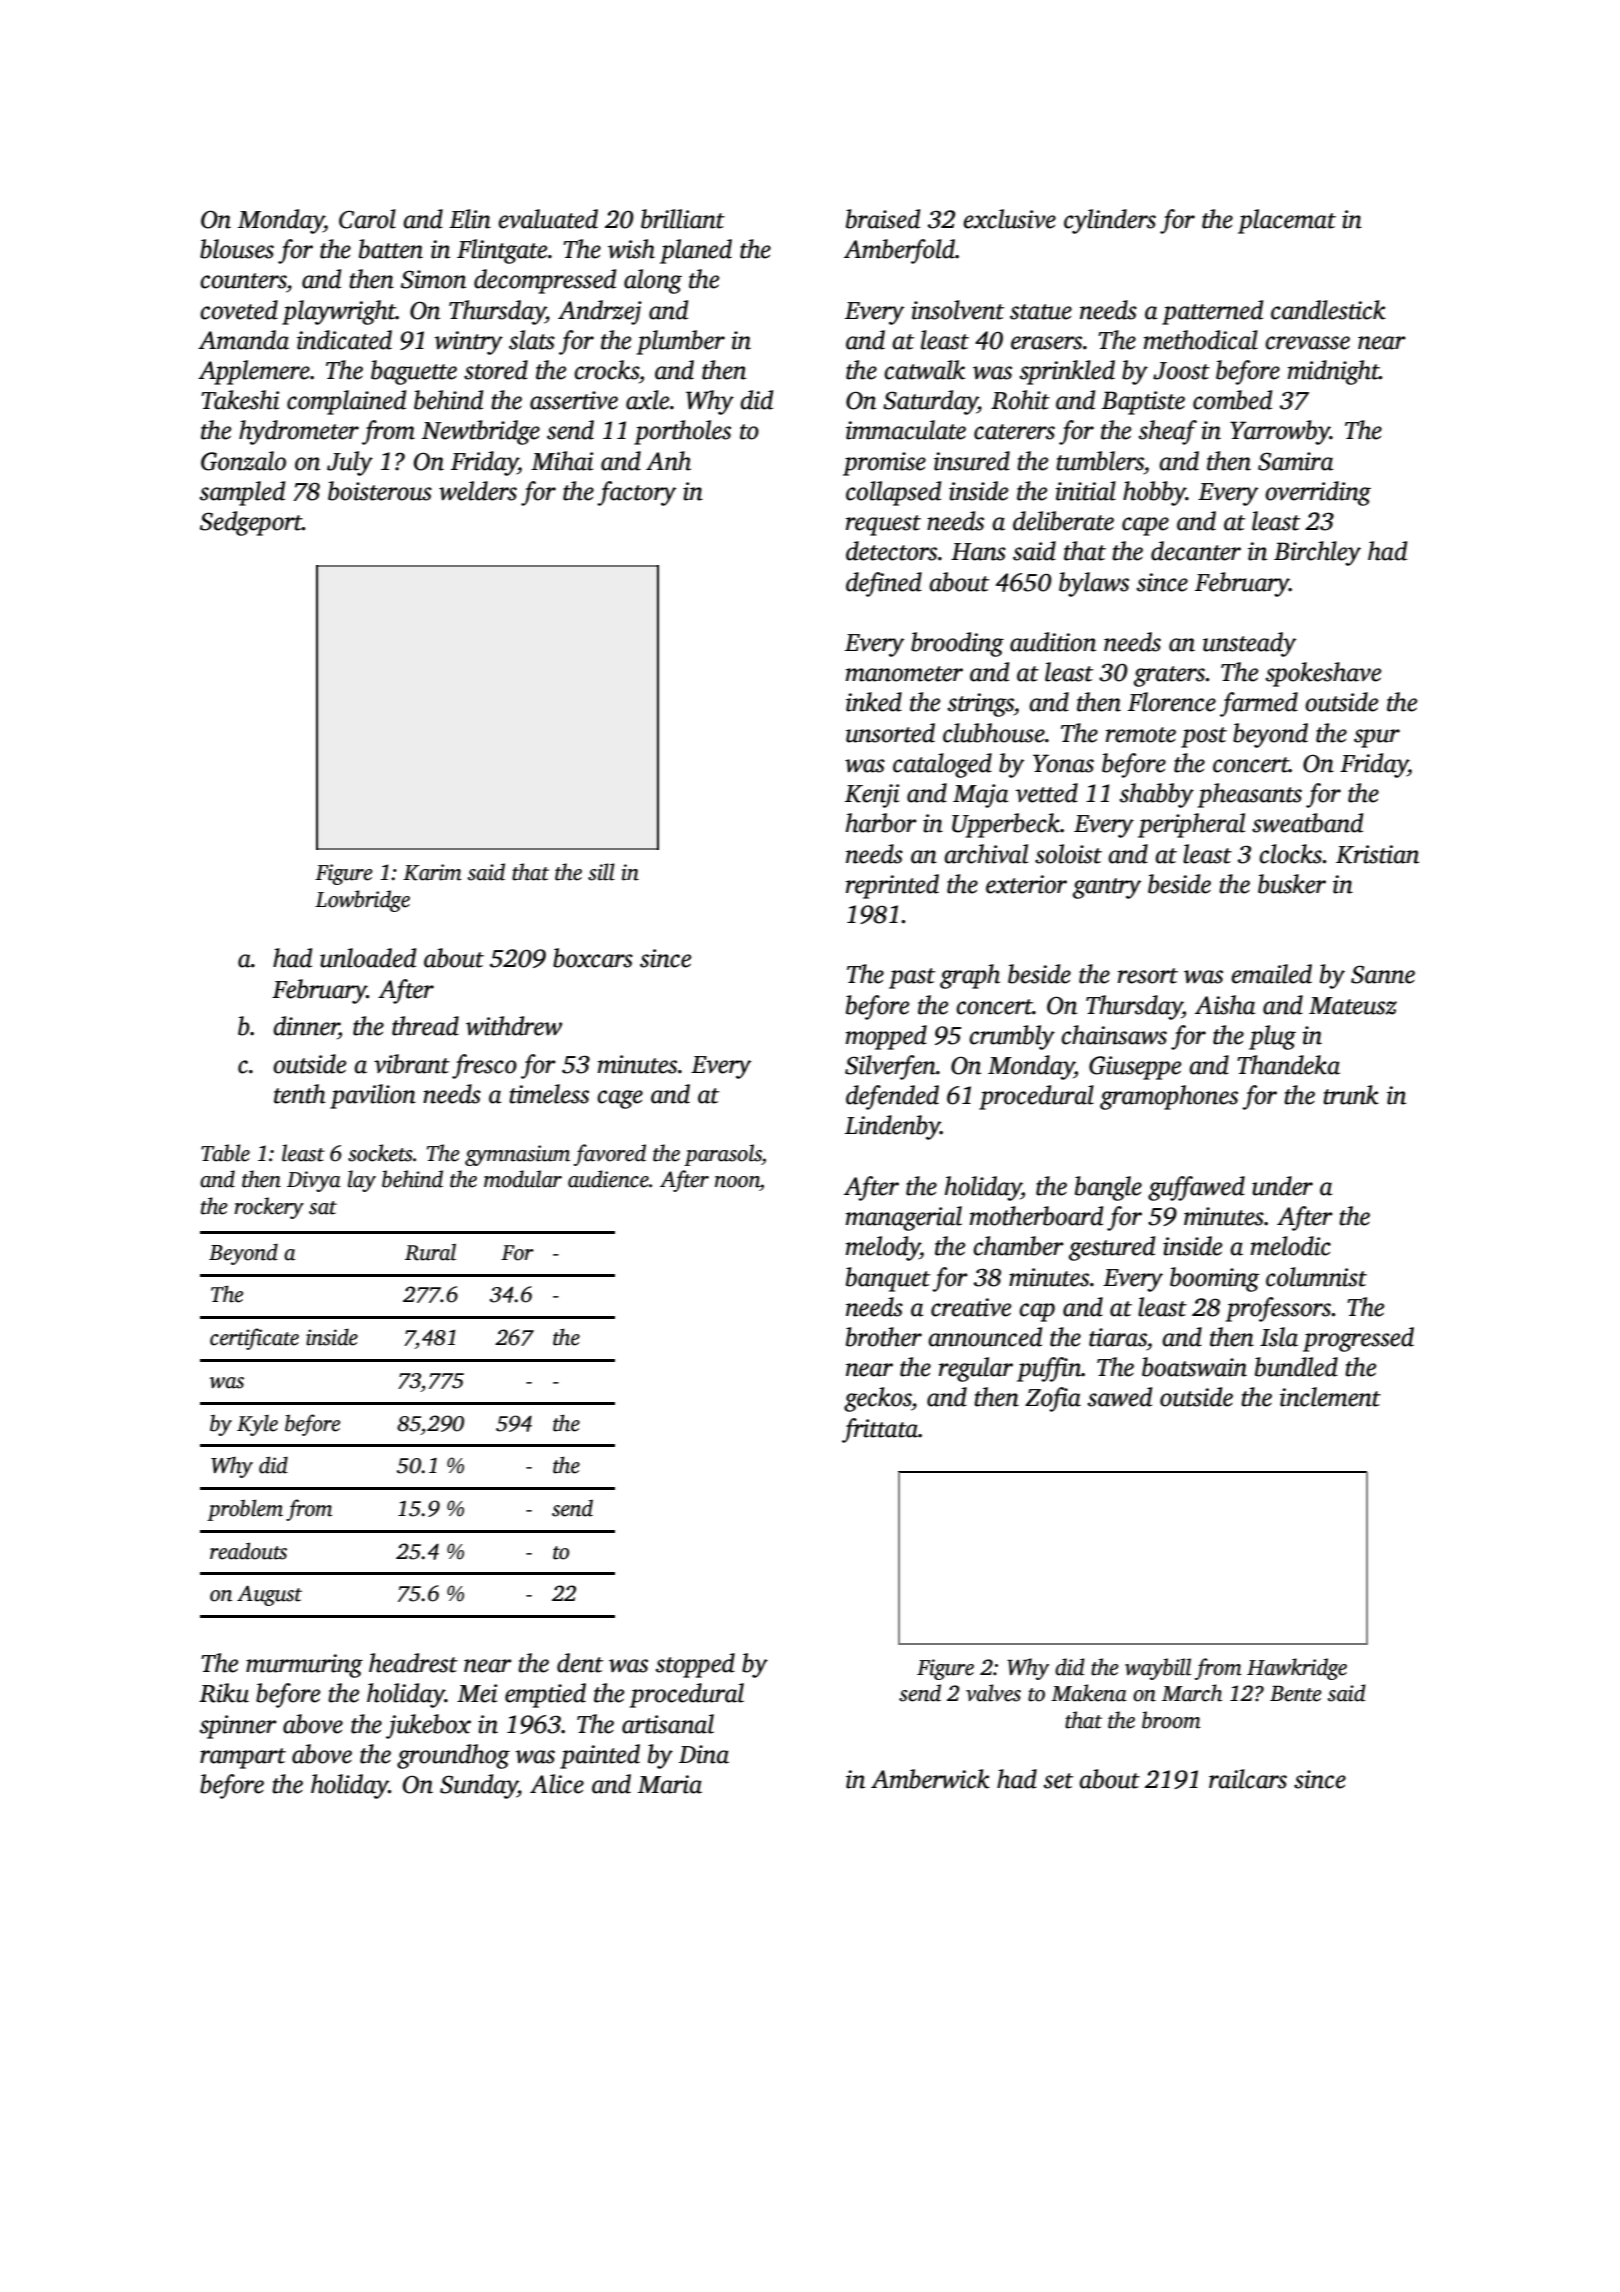  Describe the element at coordinates (243, 1758) in the page. I see `rampart` at that location.
